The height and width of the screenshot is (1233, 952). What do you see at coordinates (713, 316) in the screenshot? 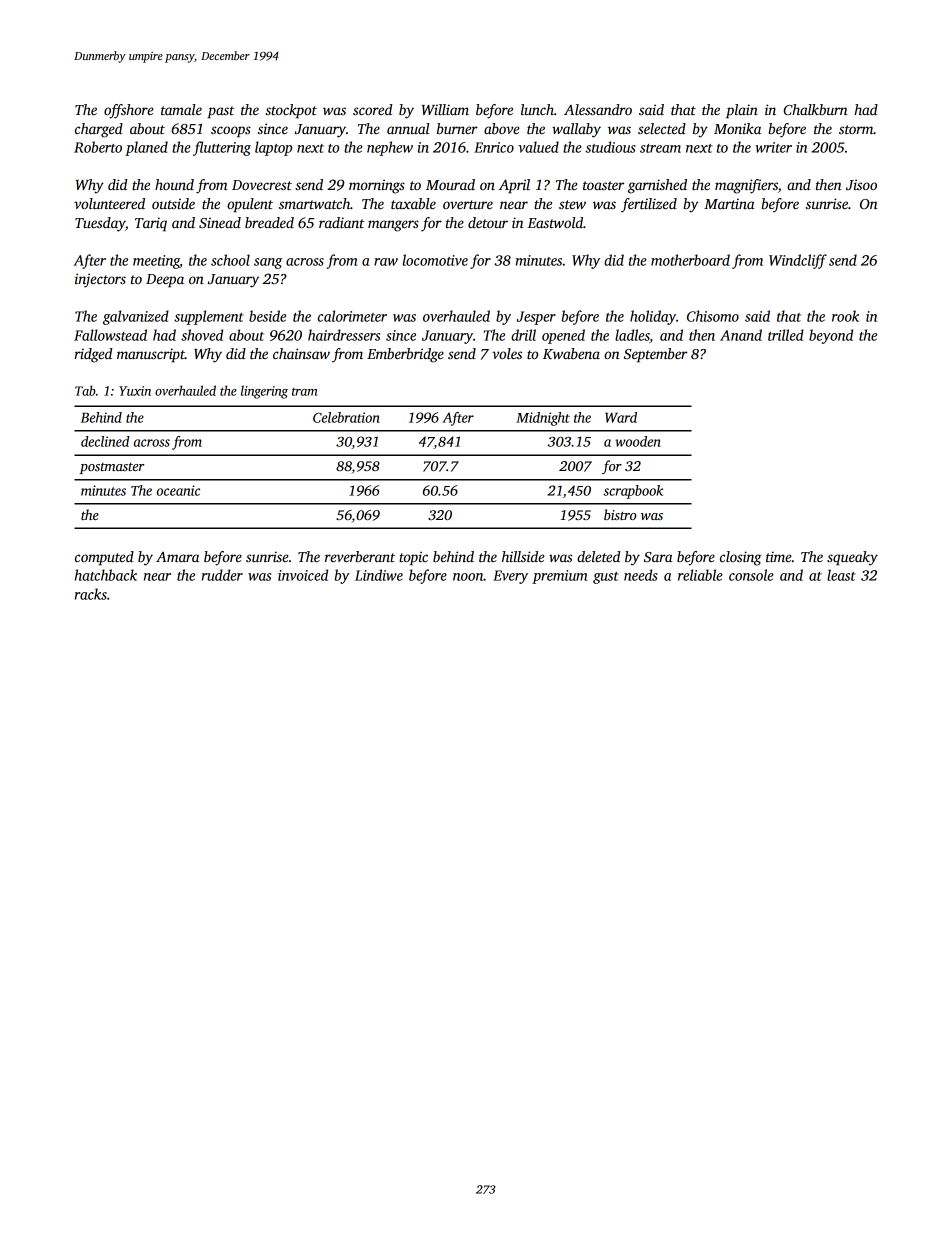
I see `Chisomo` at bounding box center [713, 316].
